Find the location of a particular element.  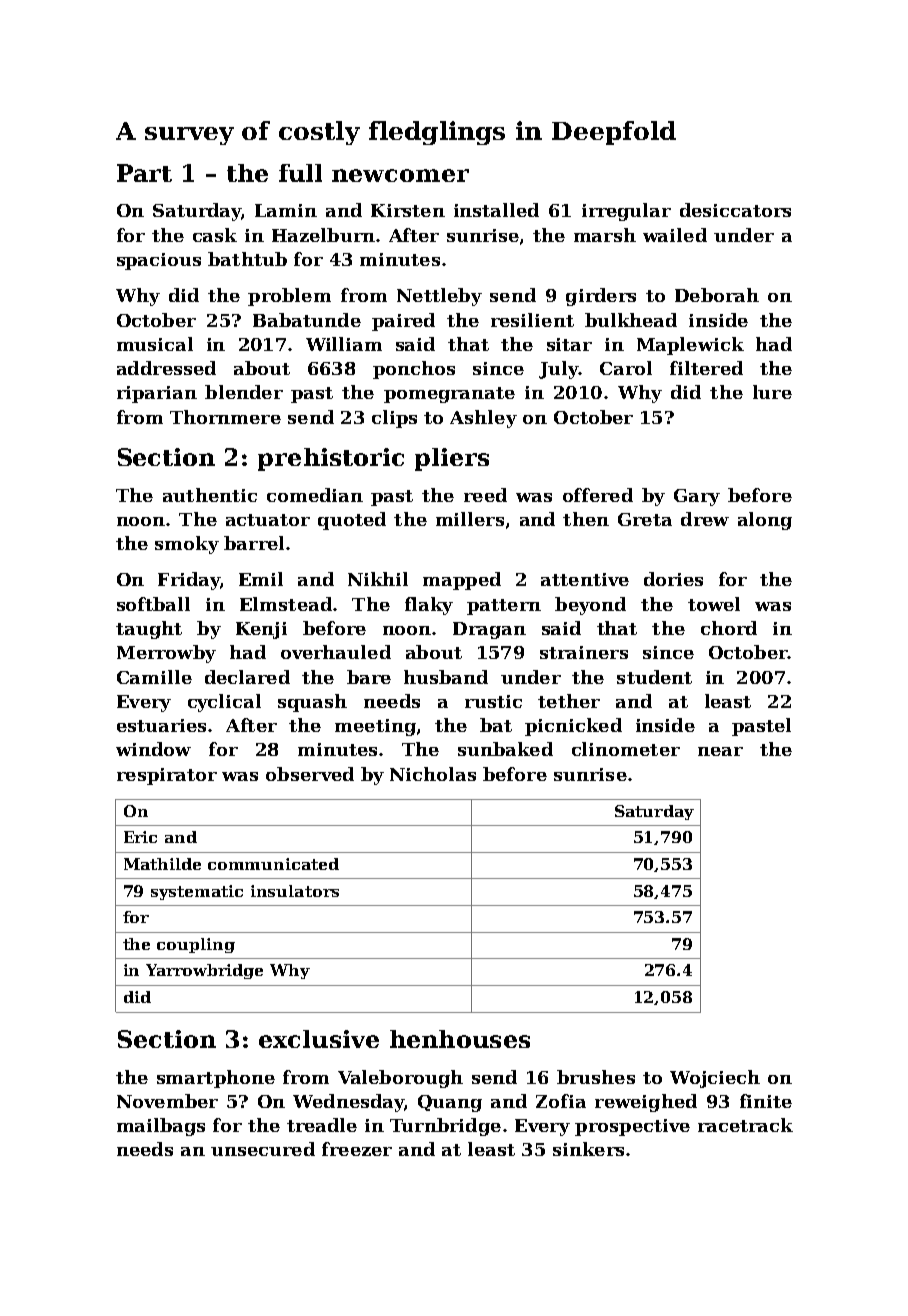

coupling is located at coordinates (196, 945).
